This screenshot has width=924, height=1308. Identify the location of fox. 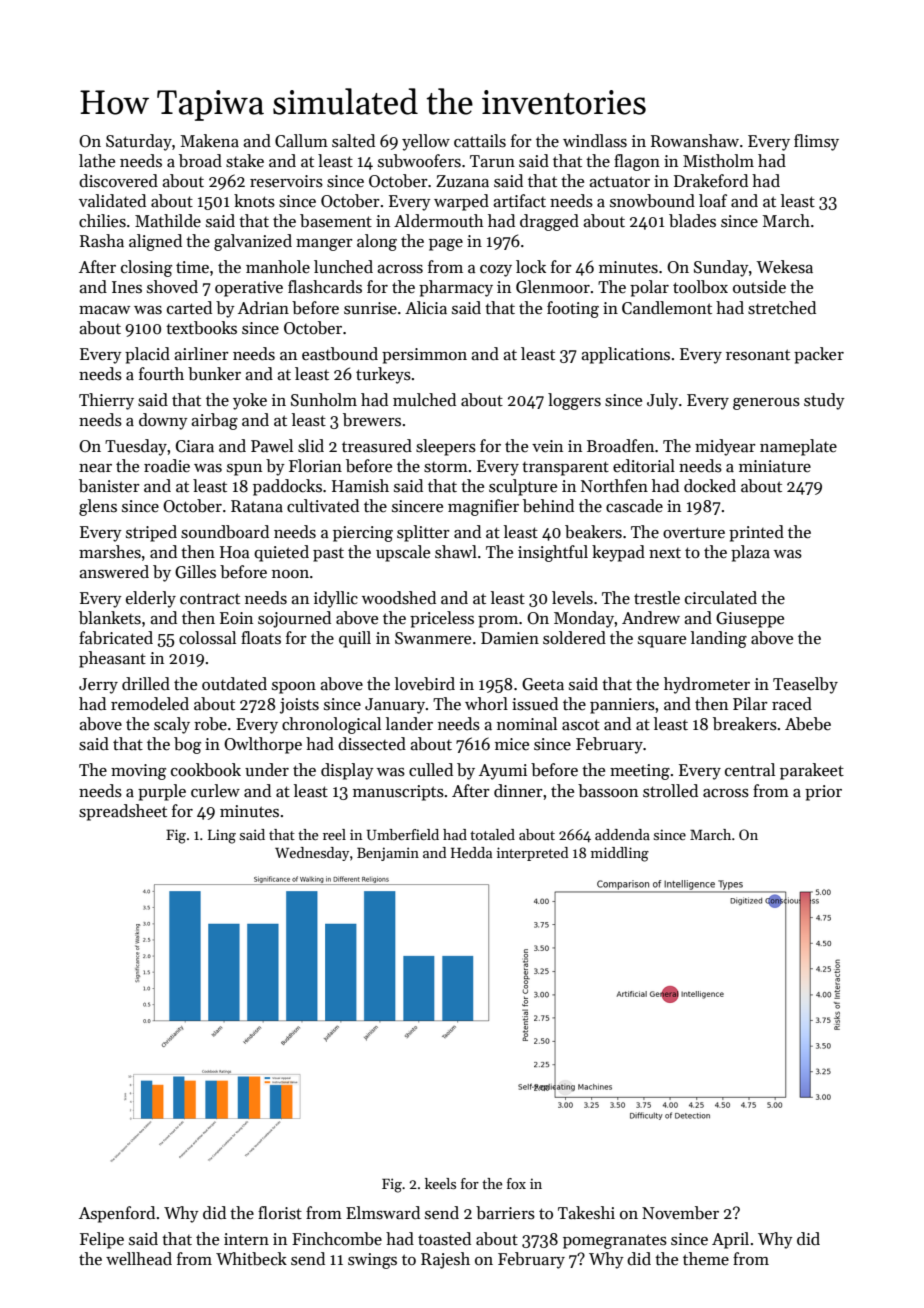
(516, 1183).
